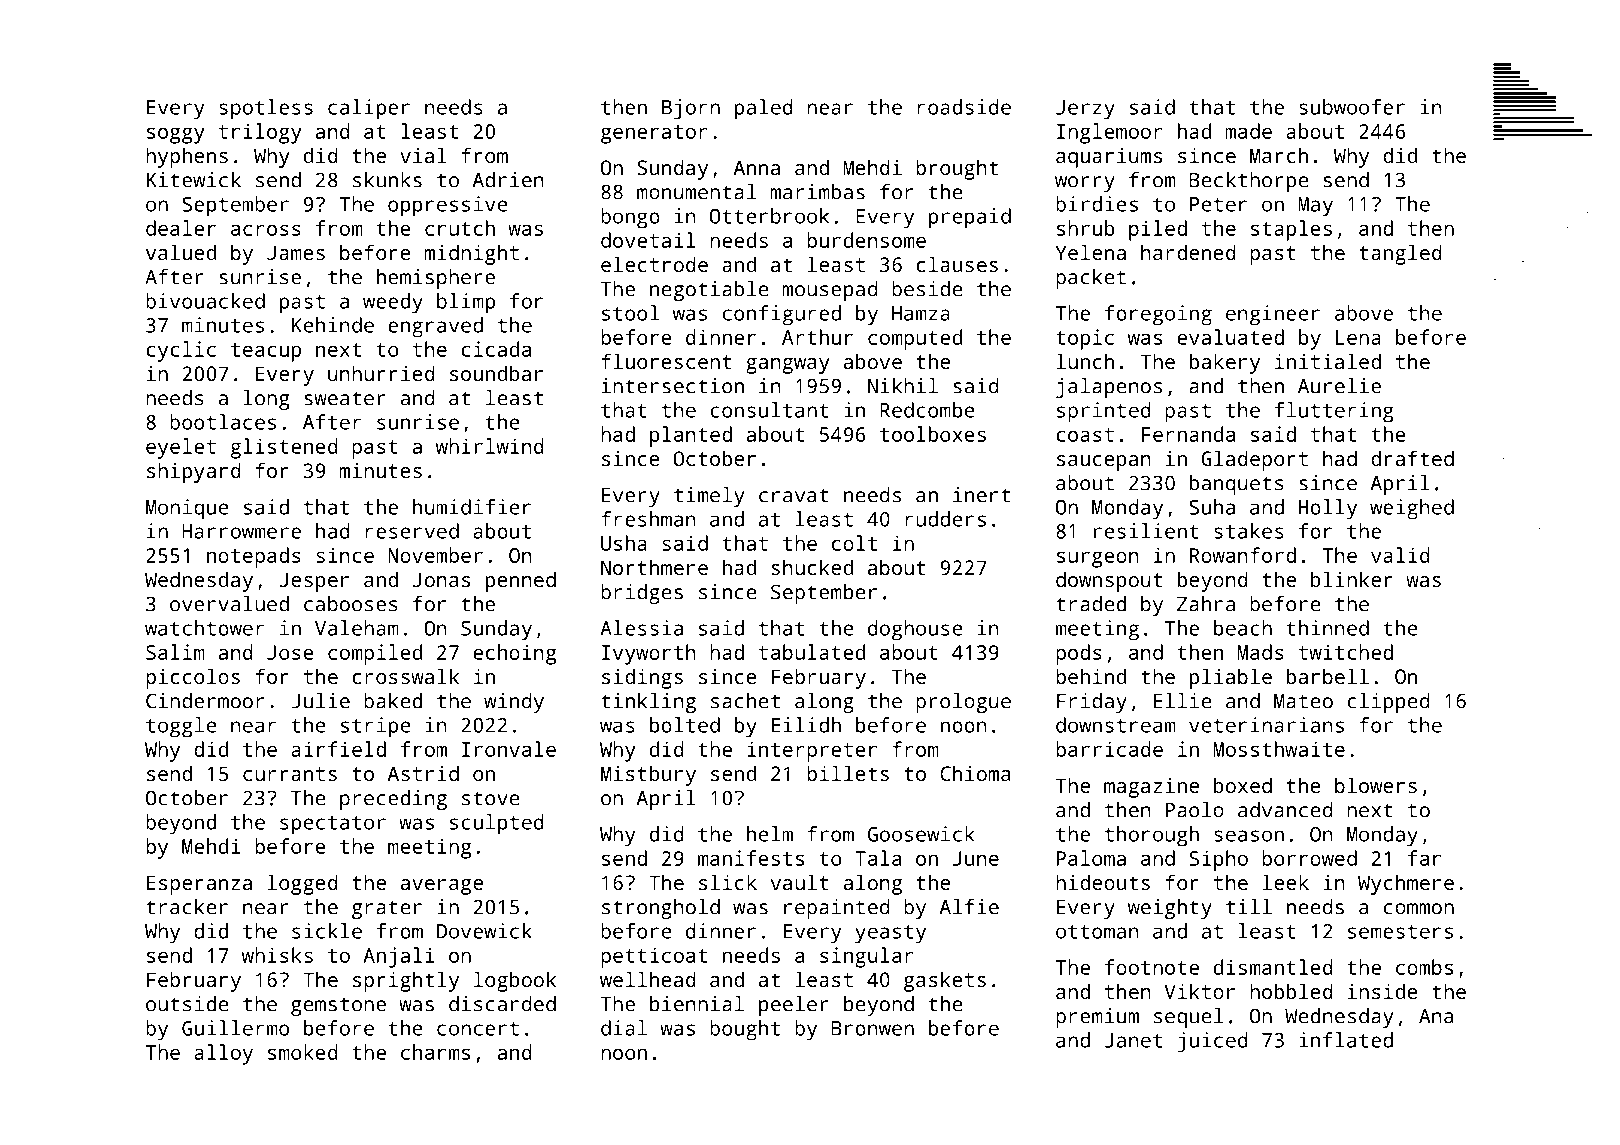 The height and width of the page is (1145, 1620). Describe the element at coordinates (1339, 386) in the page. I see `Aurelie` at that location.
